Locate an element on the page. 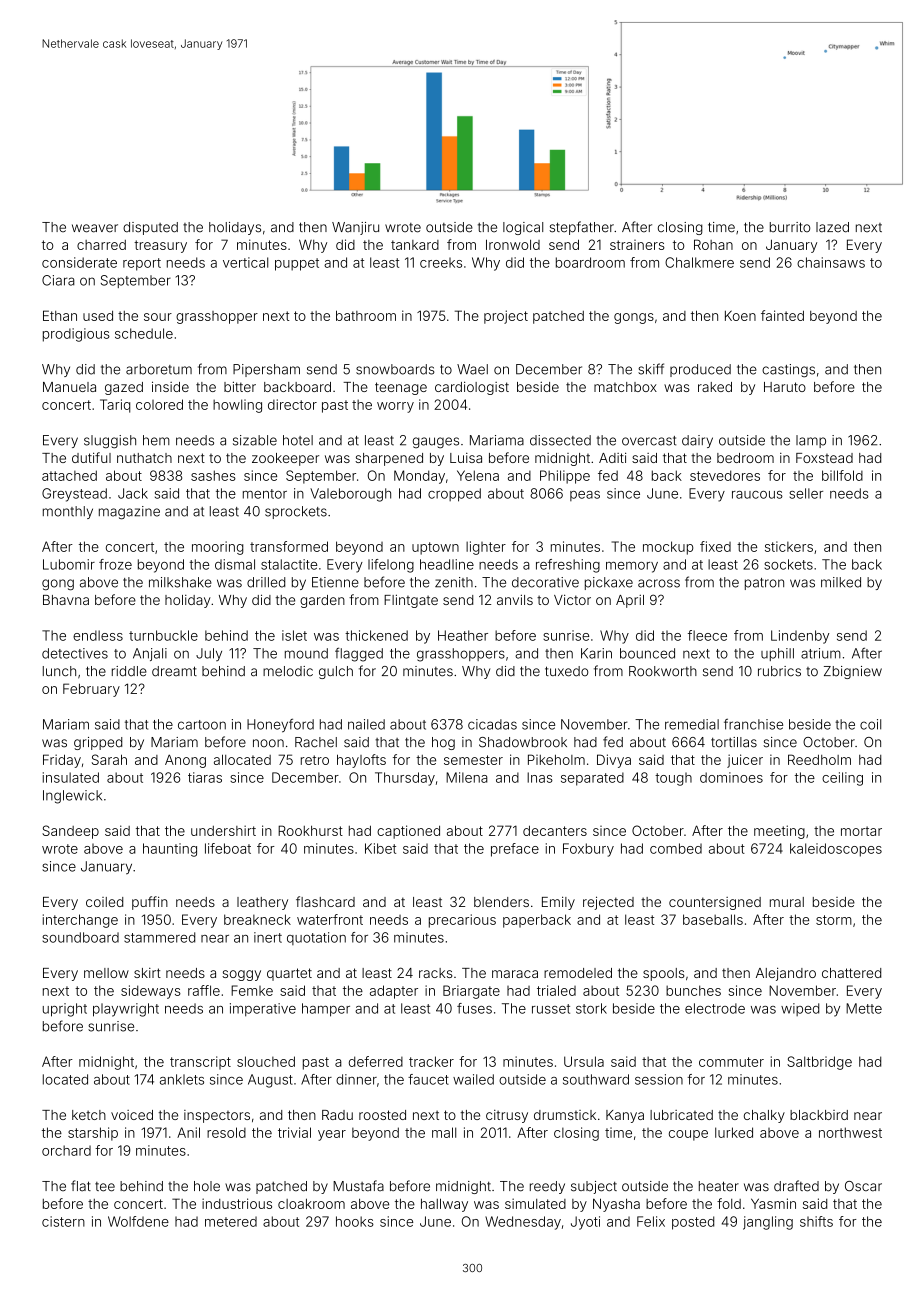 The image size is (924, 1308). inside is located at coordinates (170, 386).
